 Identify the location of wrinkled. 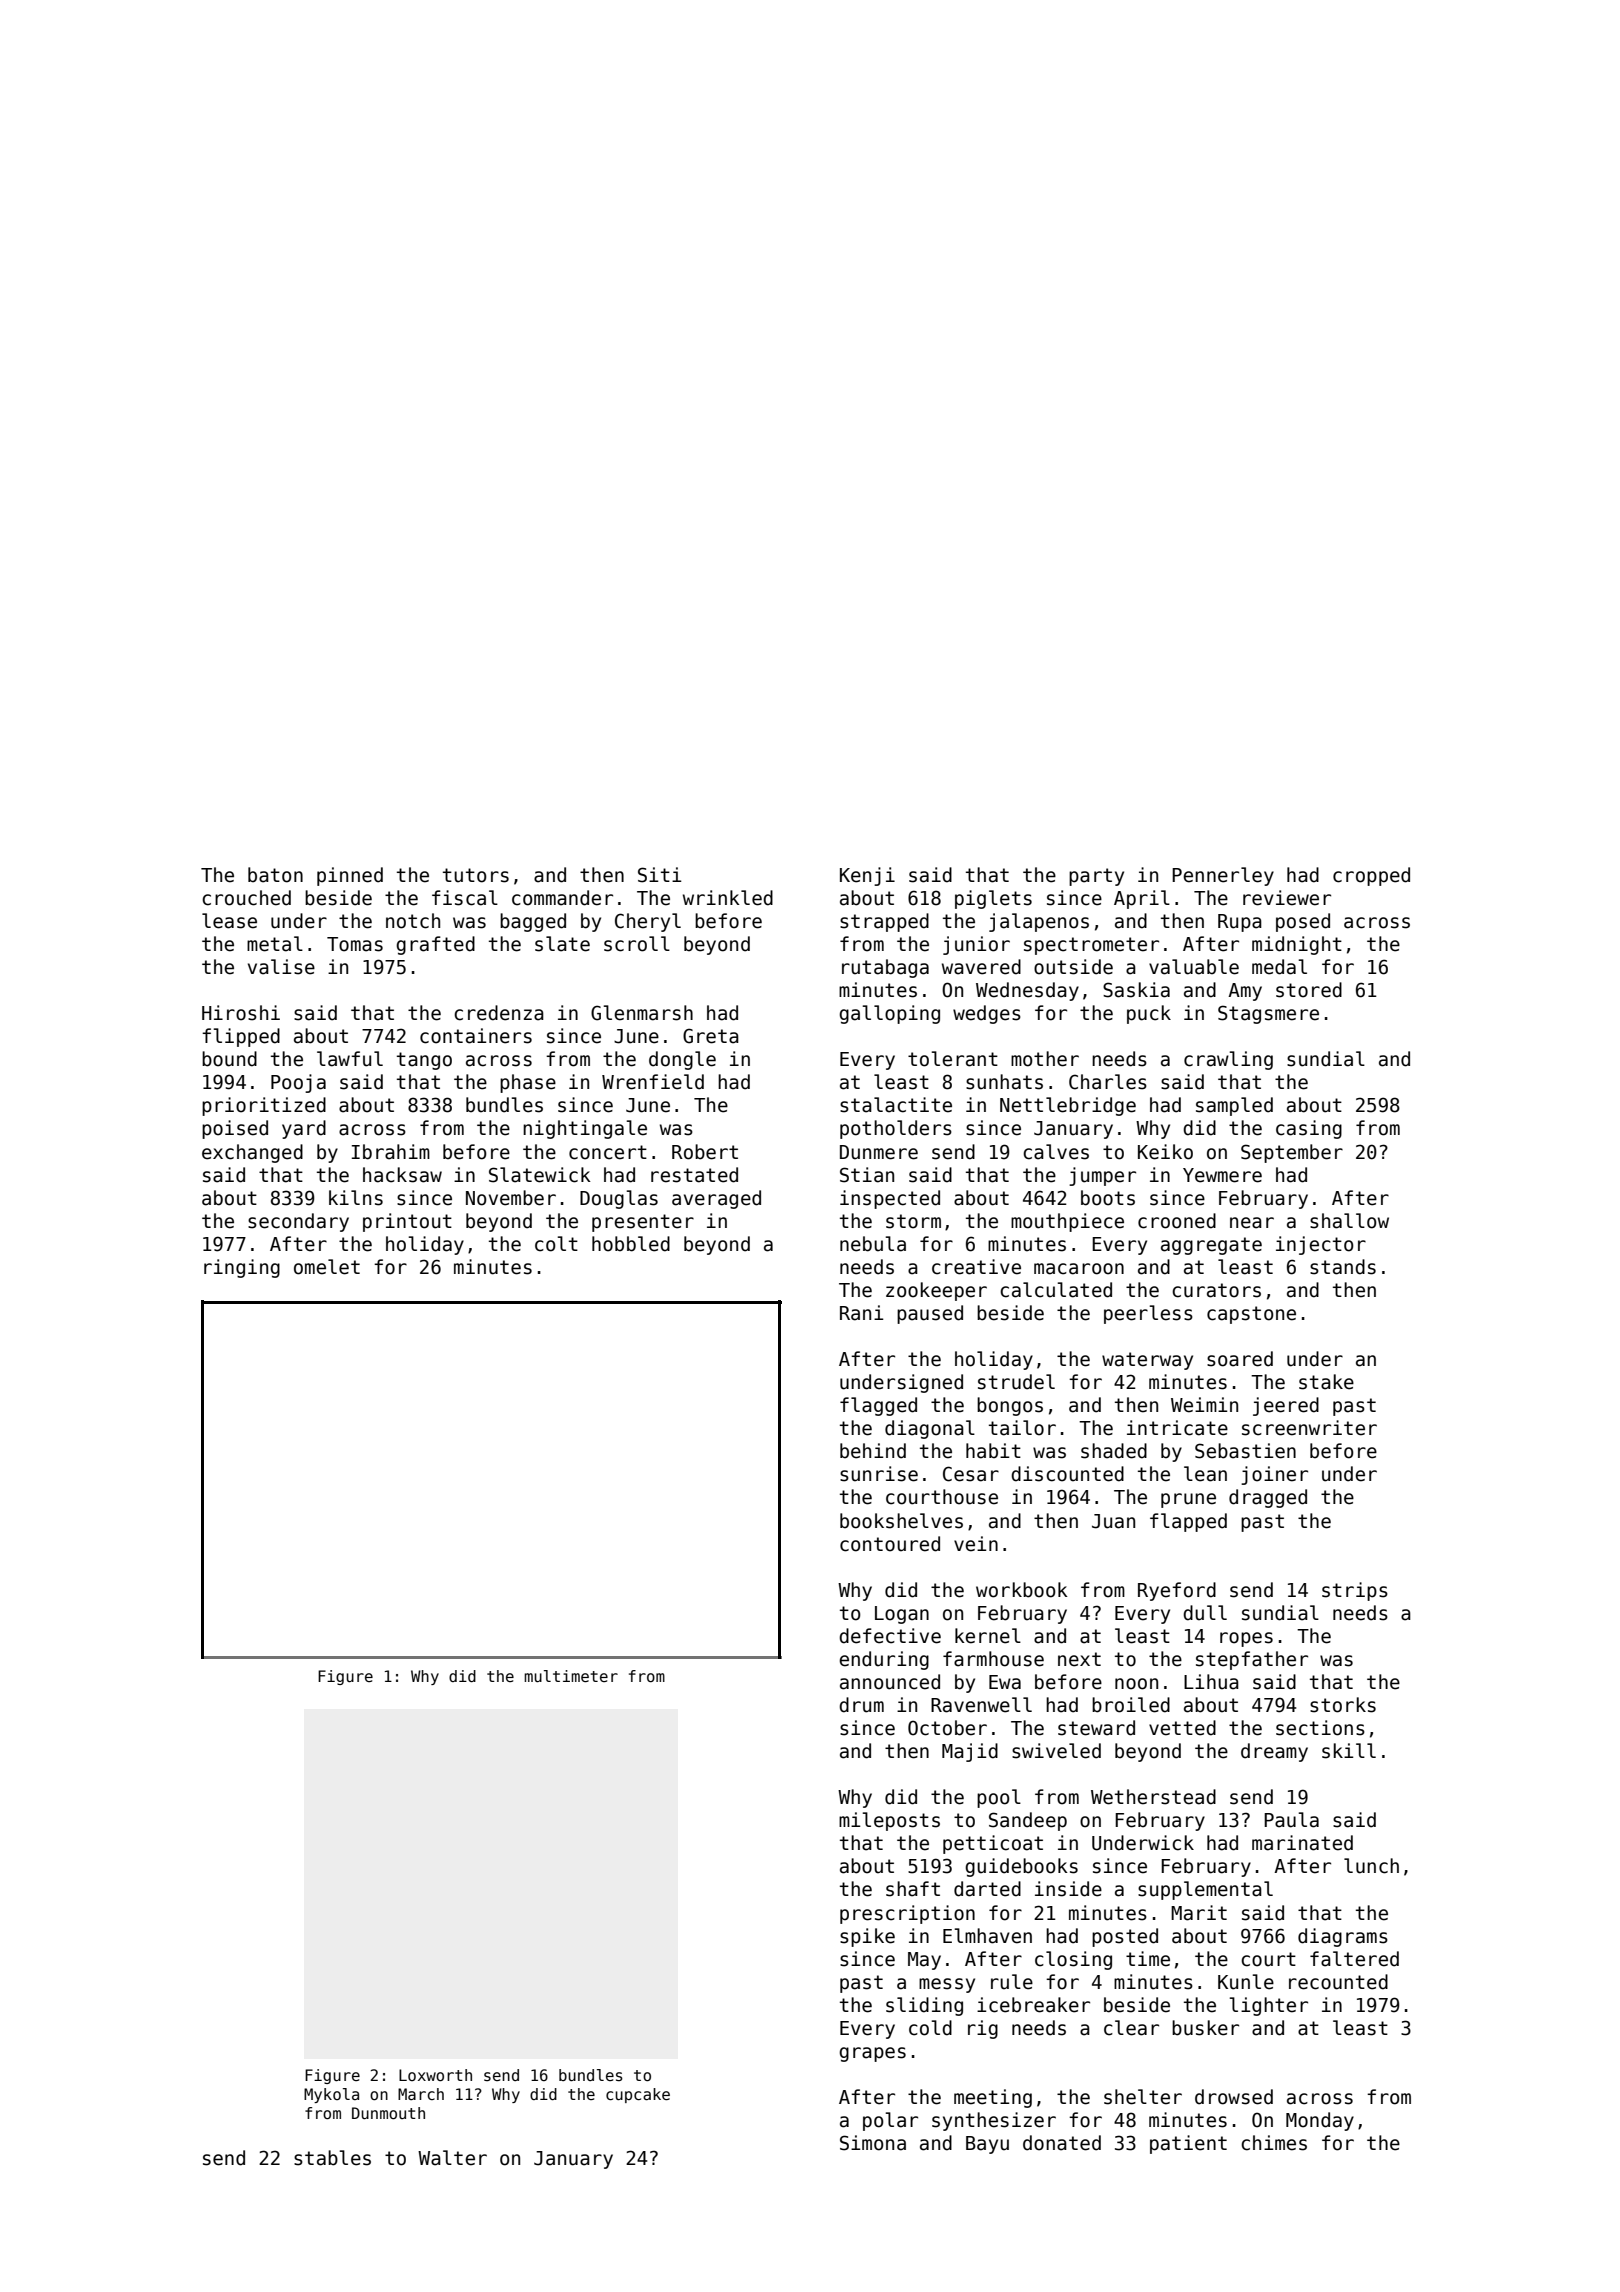
(728, 898).
